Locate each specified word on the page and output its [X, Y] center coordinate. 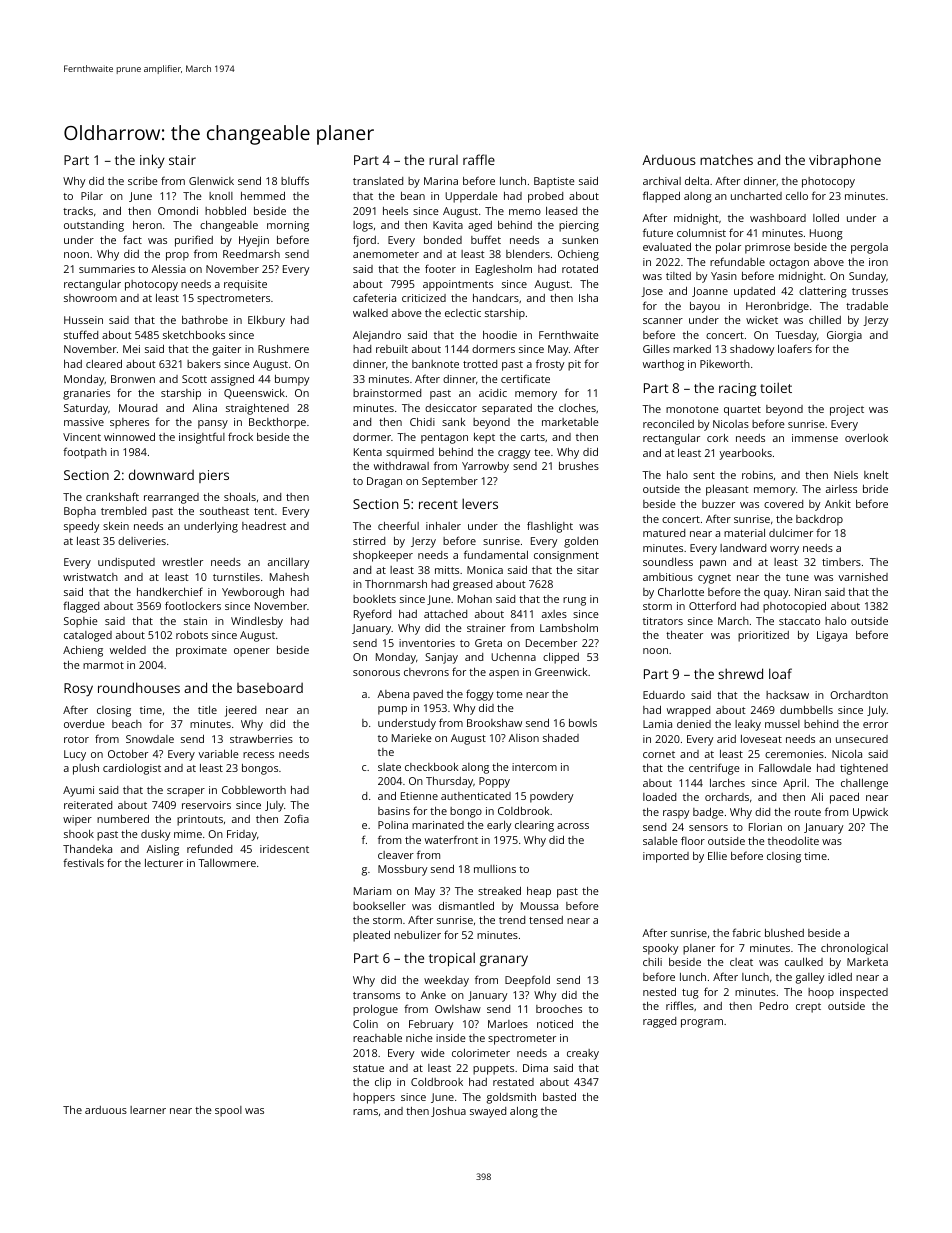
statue [368, 1068]
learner [148, 1110]
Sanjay [441, 658]
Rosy [78, 689]
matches [726, 159]
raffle [479, 159]
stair [182, 160]
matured [664, 533]
